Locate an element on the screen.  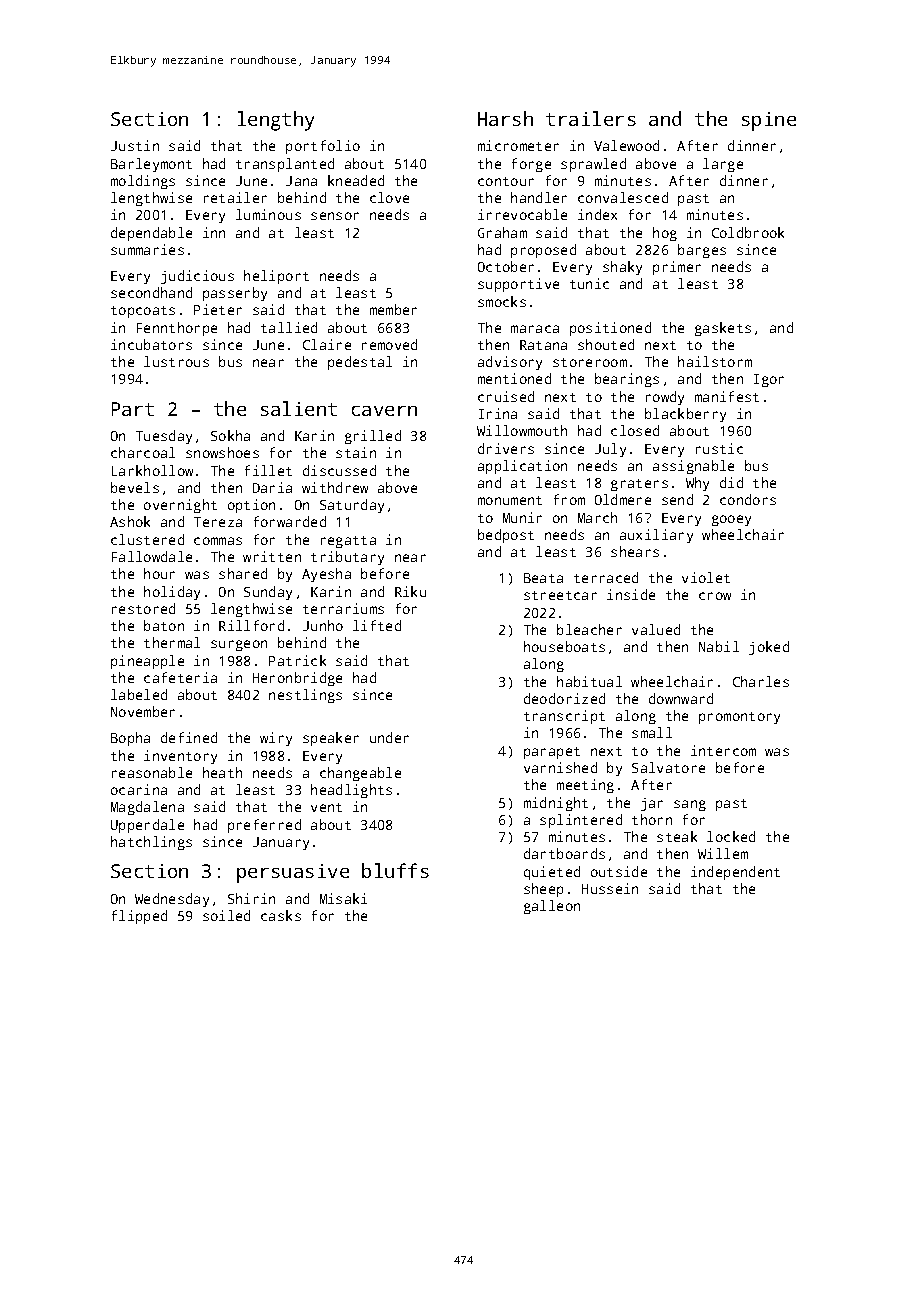
galleon is located at coordinates (552, 907).
